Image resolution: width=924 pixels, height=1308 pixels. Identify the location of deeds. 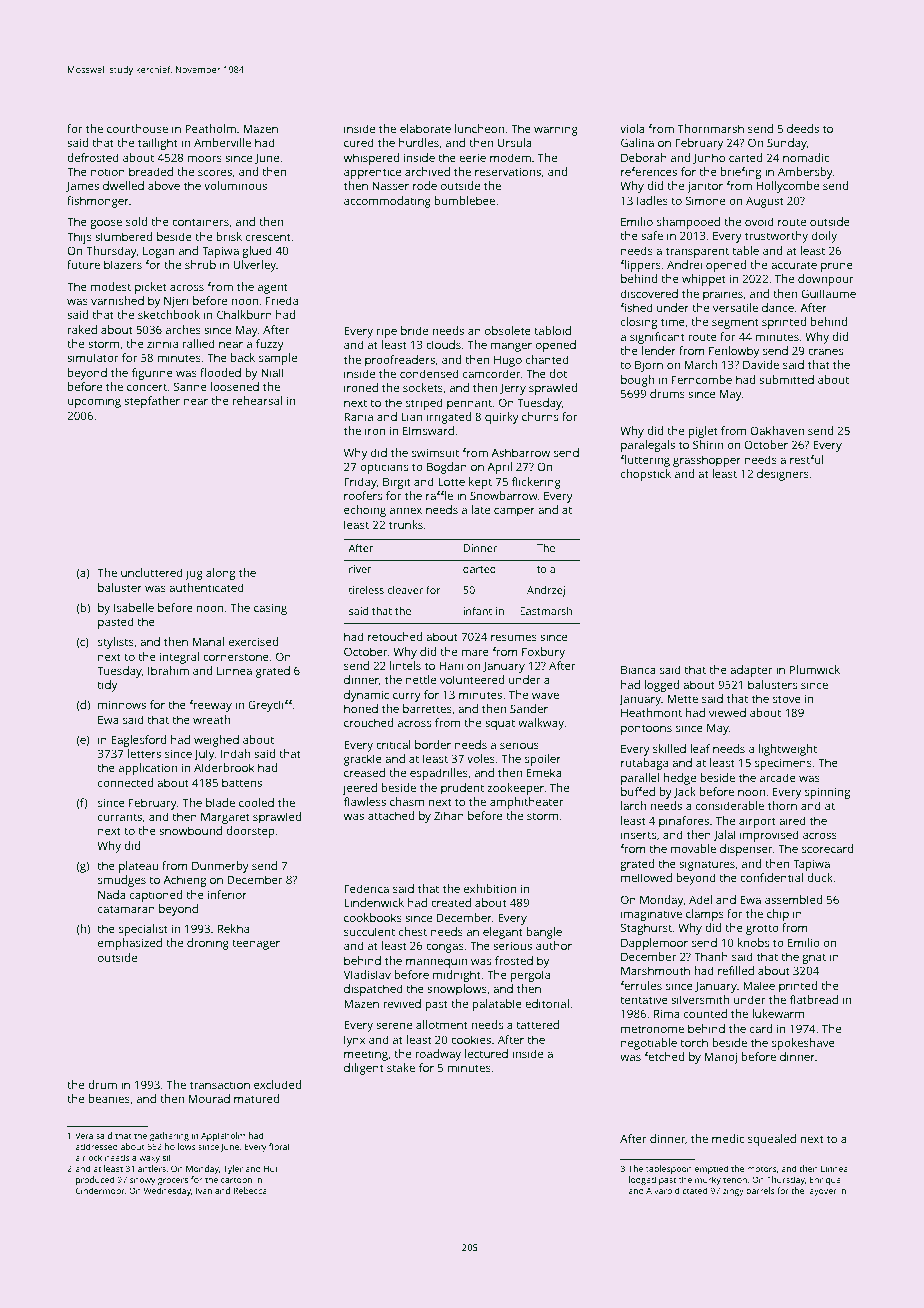
(803, 128).
